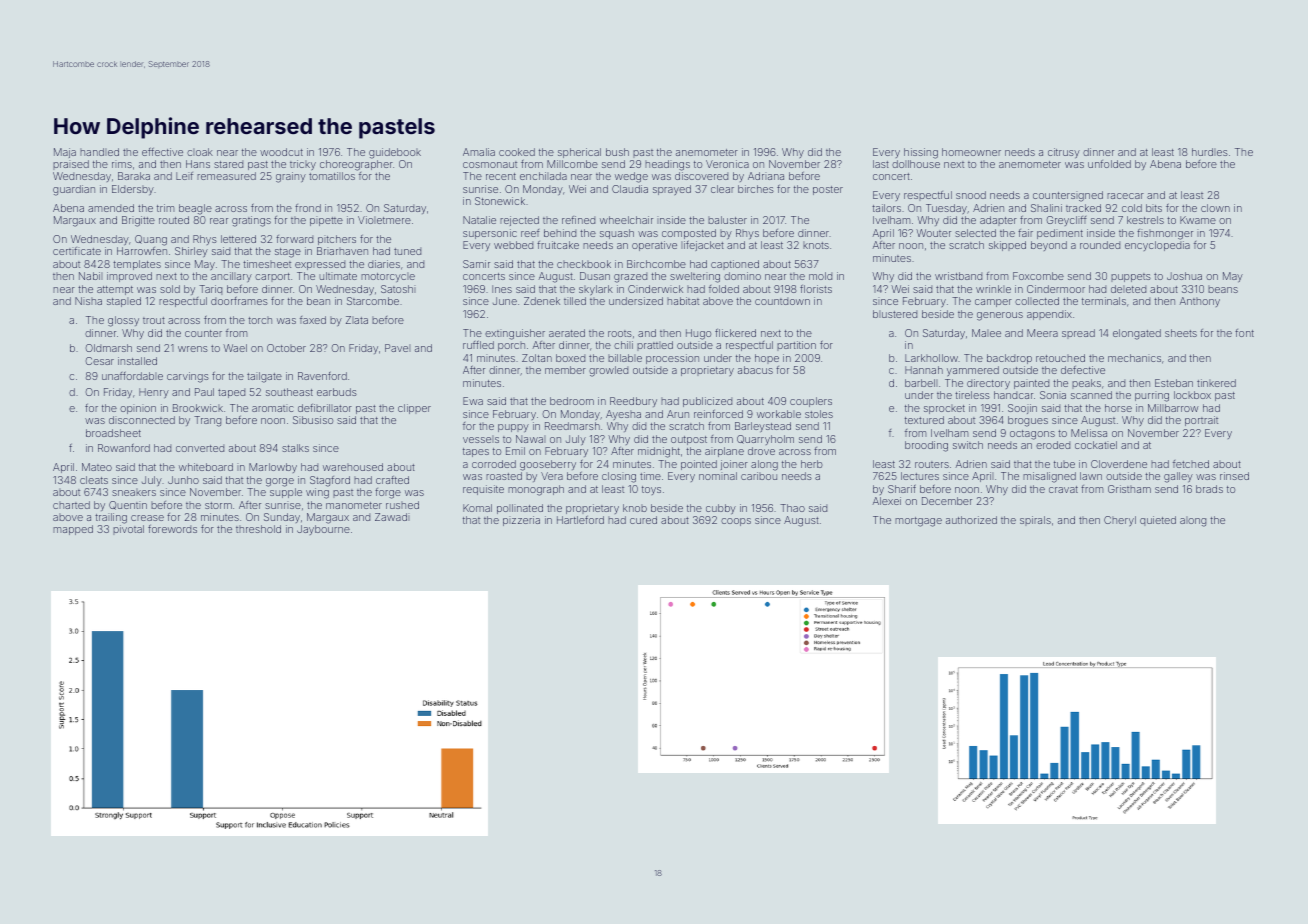 The width and height of the screenshot is (1308, 924). What do you see at coordinates (736, 522) in the screenshot?
I see `coops` at bounding box center [736, 522].
